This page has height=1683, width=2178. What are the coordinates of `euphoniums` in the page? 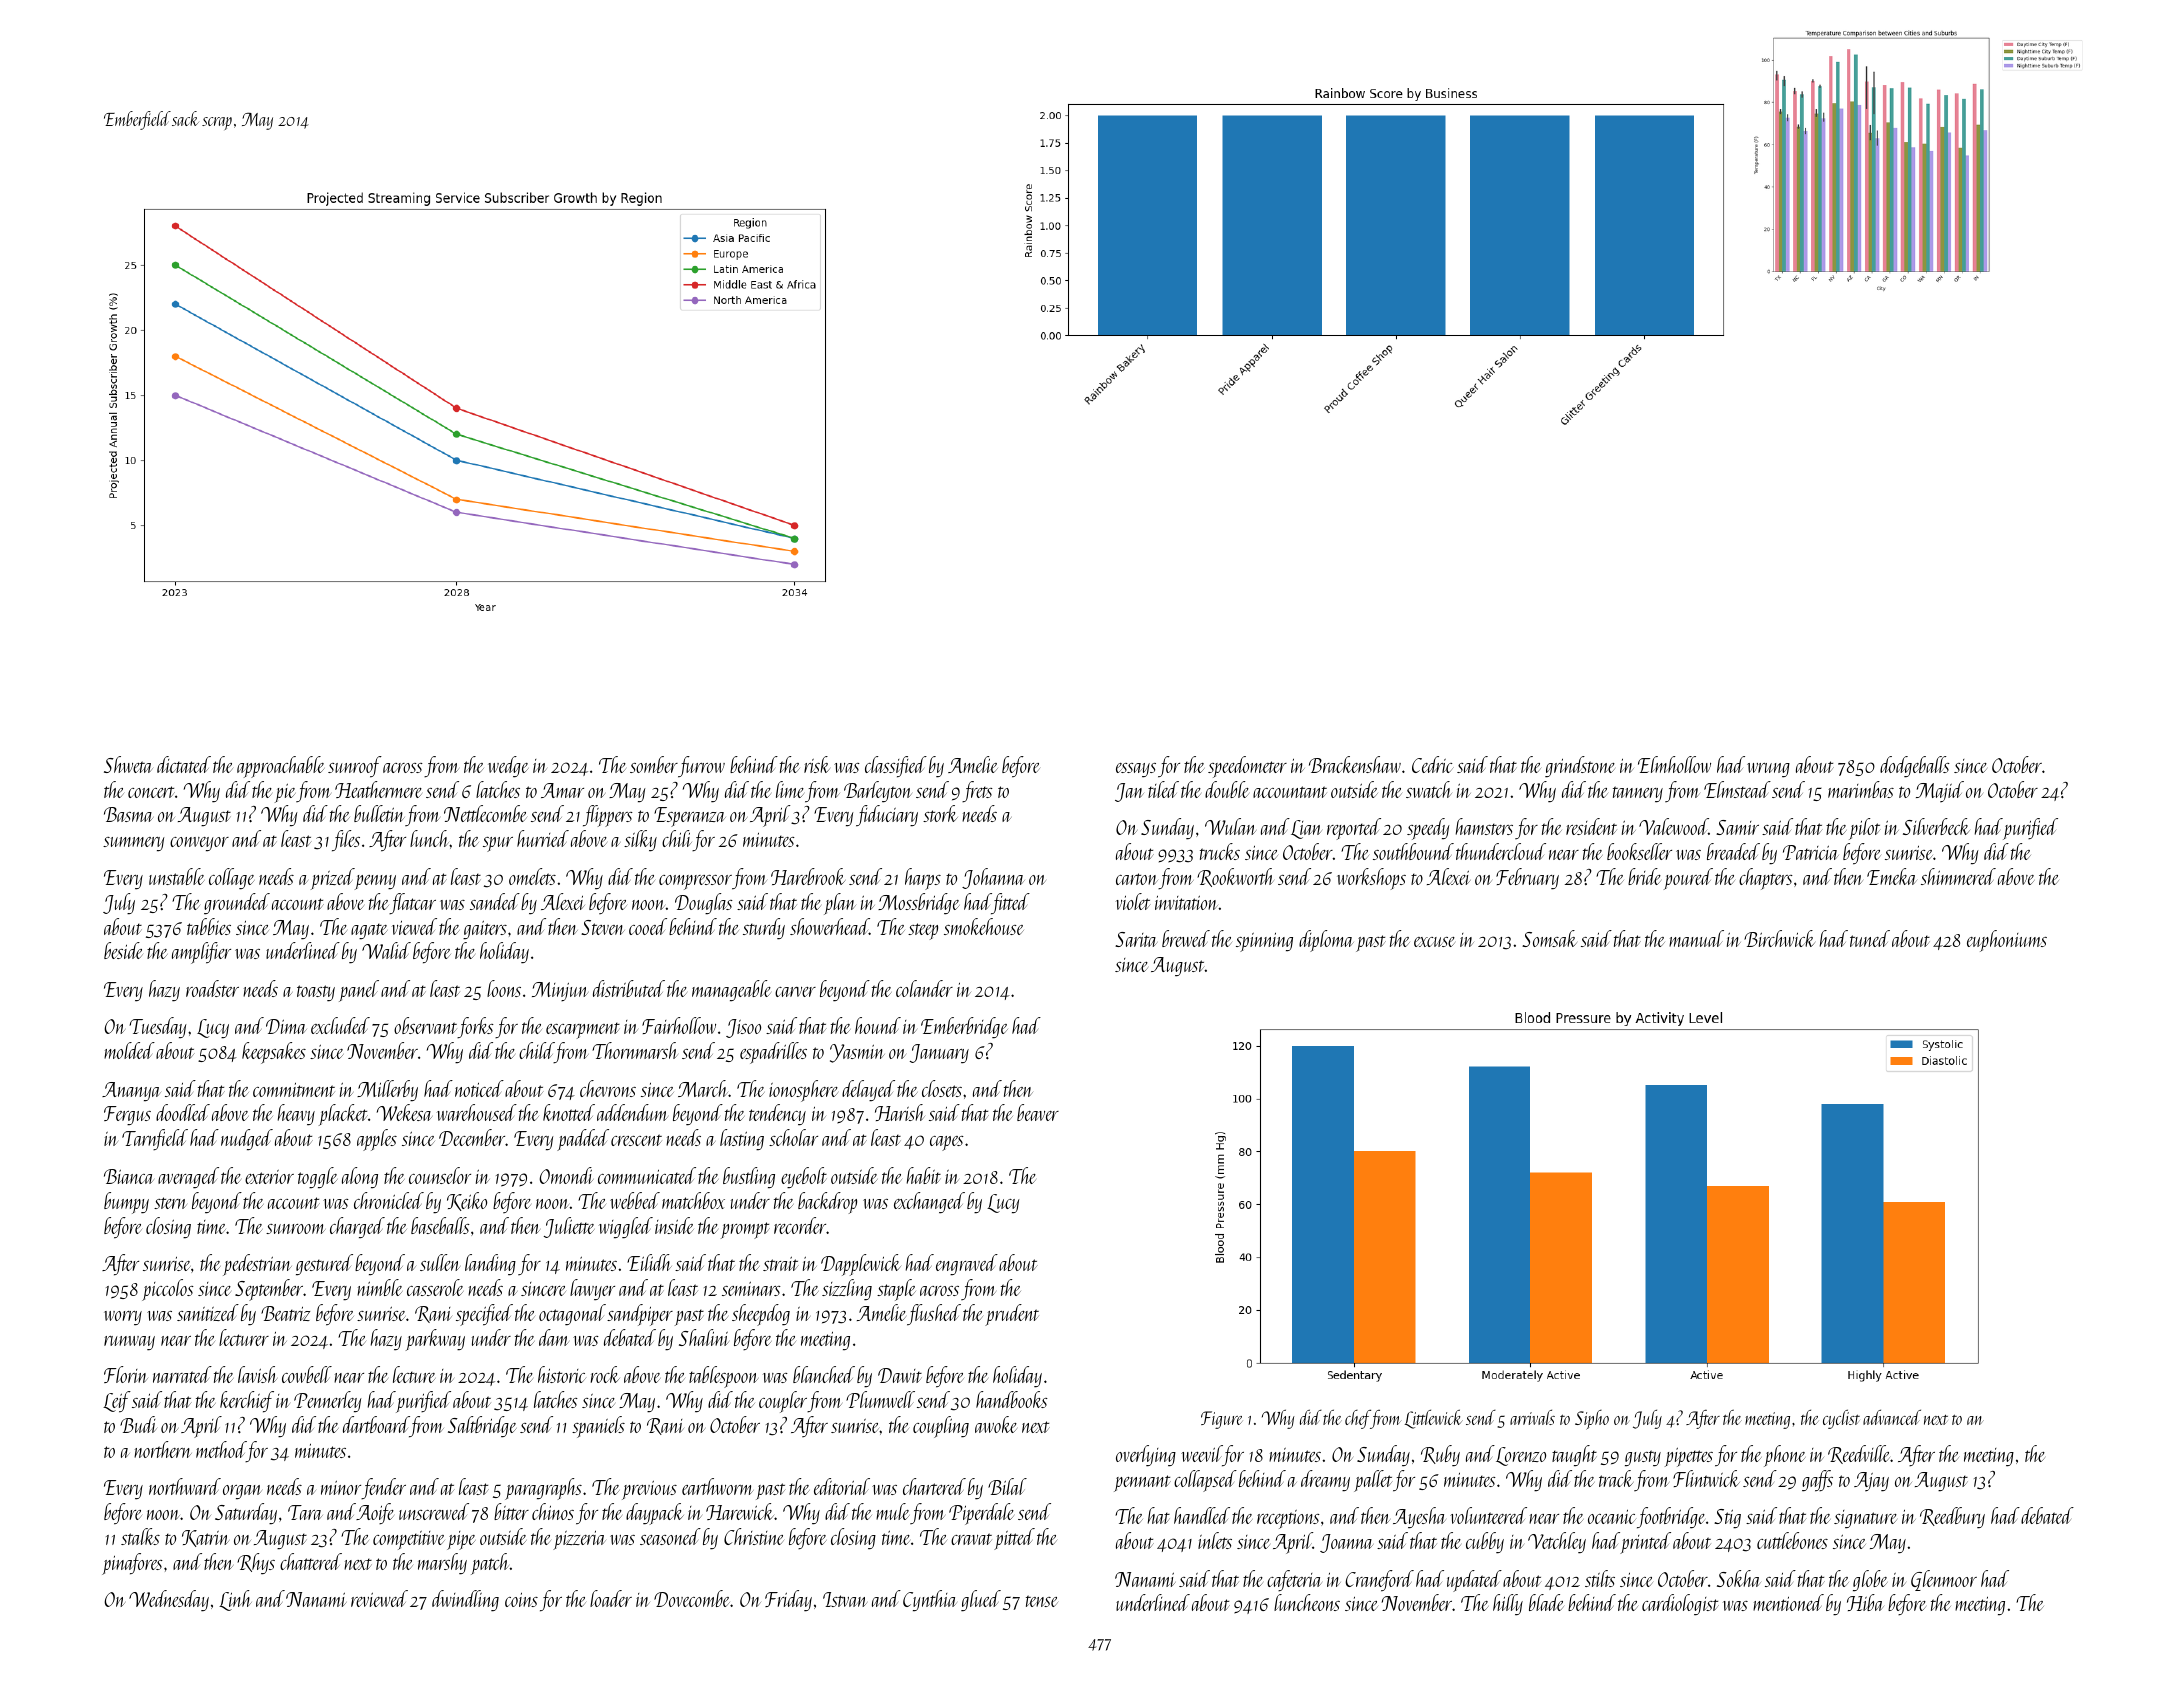 It's located at (2007, 941).
